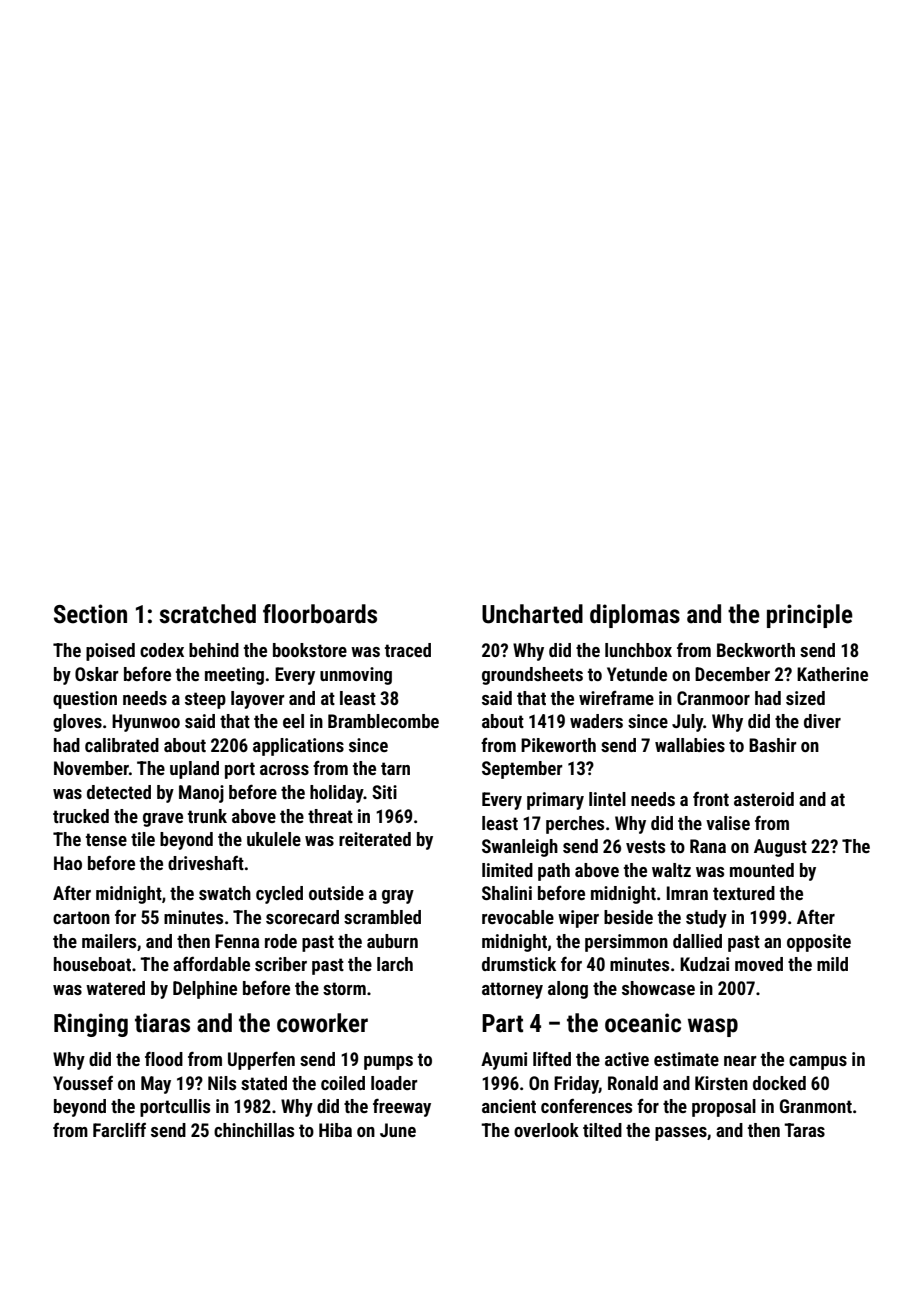 The image size is (924, 1311). I want to click on Youssef, so click(83, 1083).
